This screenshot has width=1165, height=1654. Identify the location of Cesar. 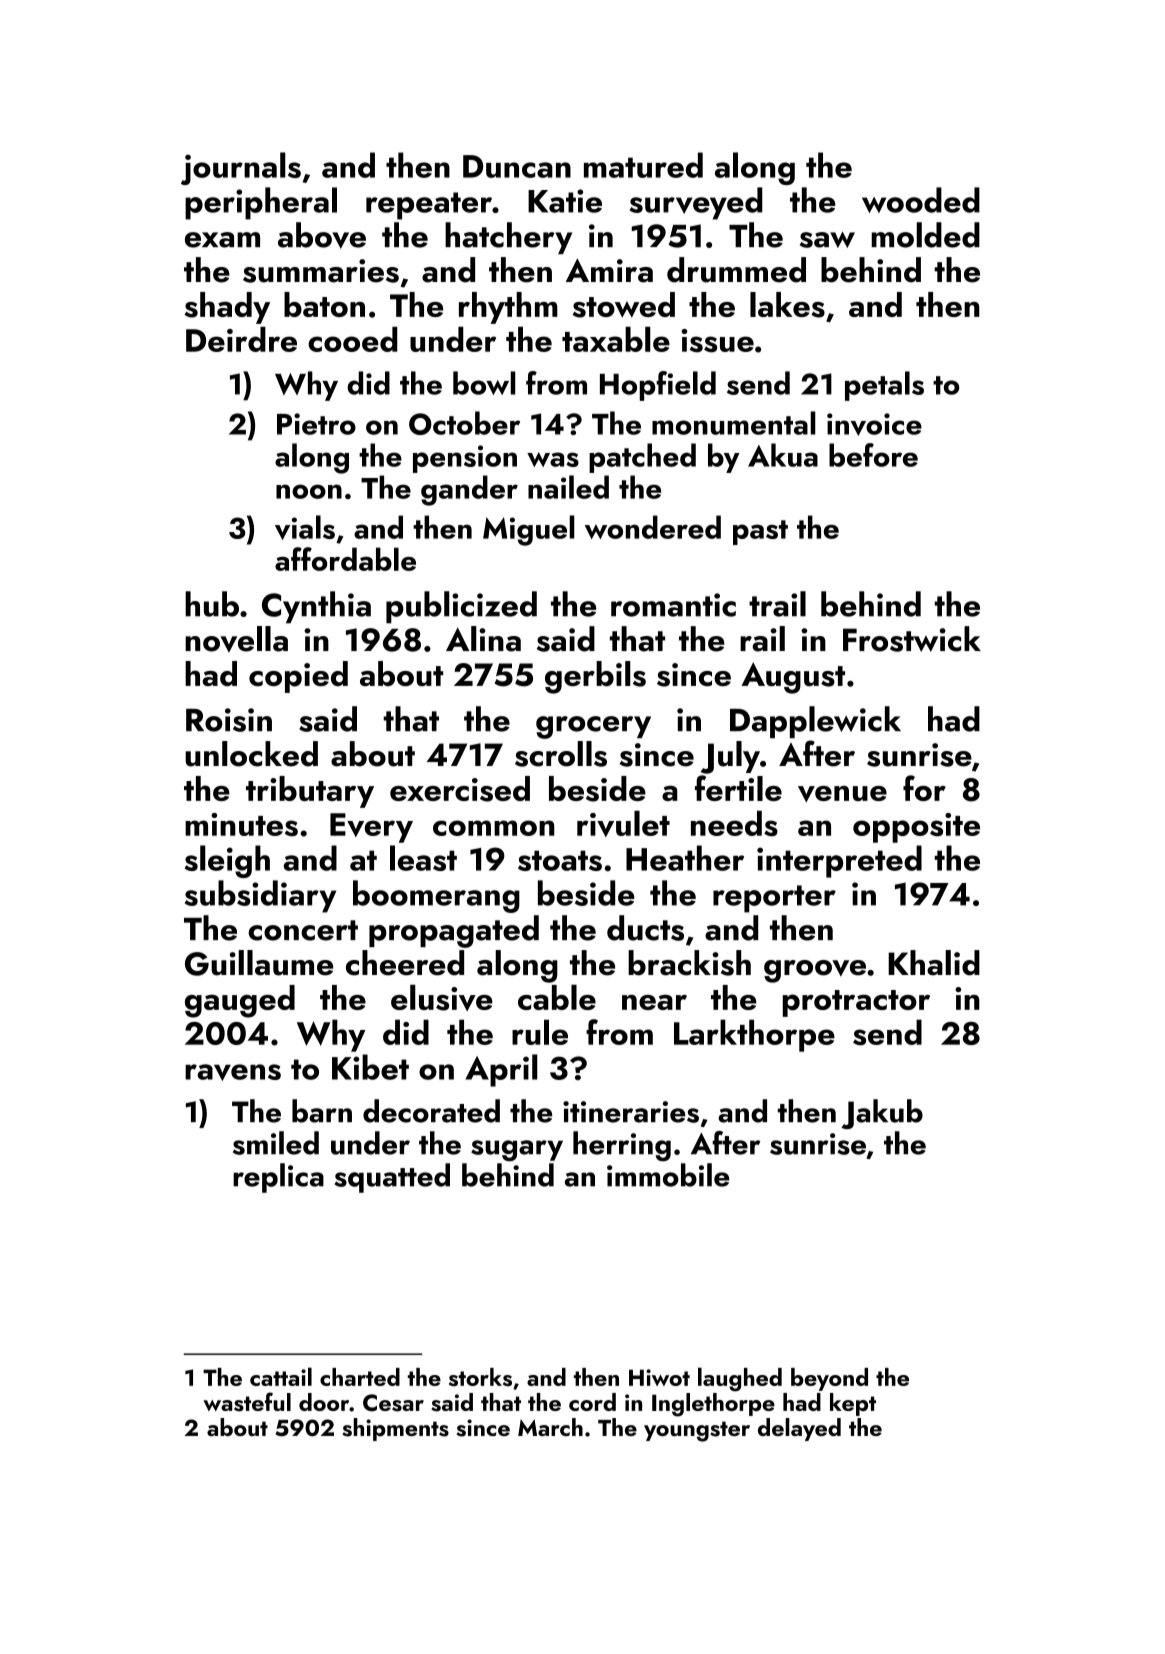
(393, 1403).
